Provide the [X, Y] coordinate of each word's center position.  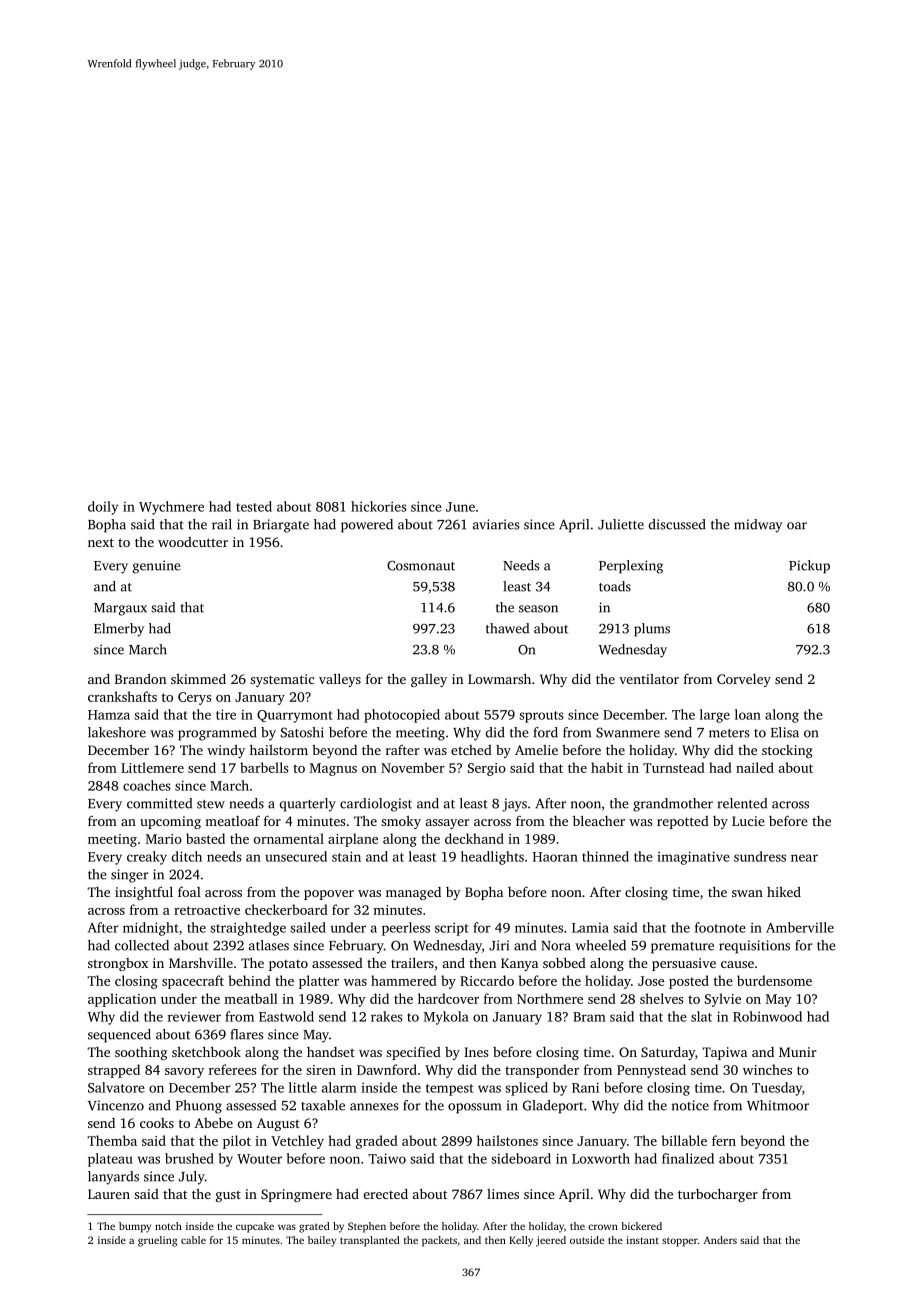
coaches [147, 785]
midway [758, 526]
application [122, 1000]
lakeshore [117, 732]
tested [254, 506]
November [413, 767]
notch [168, 1226]
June [460, 507]
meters [729, 733]
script [451, 929]
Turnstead [674, 767]
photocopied [402, 716]
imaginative [693, 858]
